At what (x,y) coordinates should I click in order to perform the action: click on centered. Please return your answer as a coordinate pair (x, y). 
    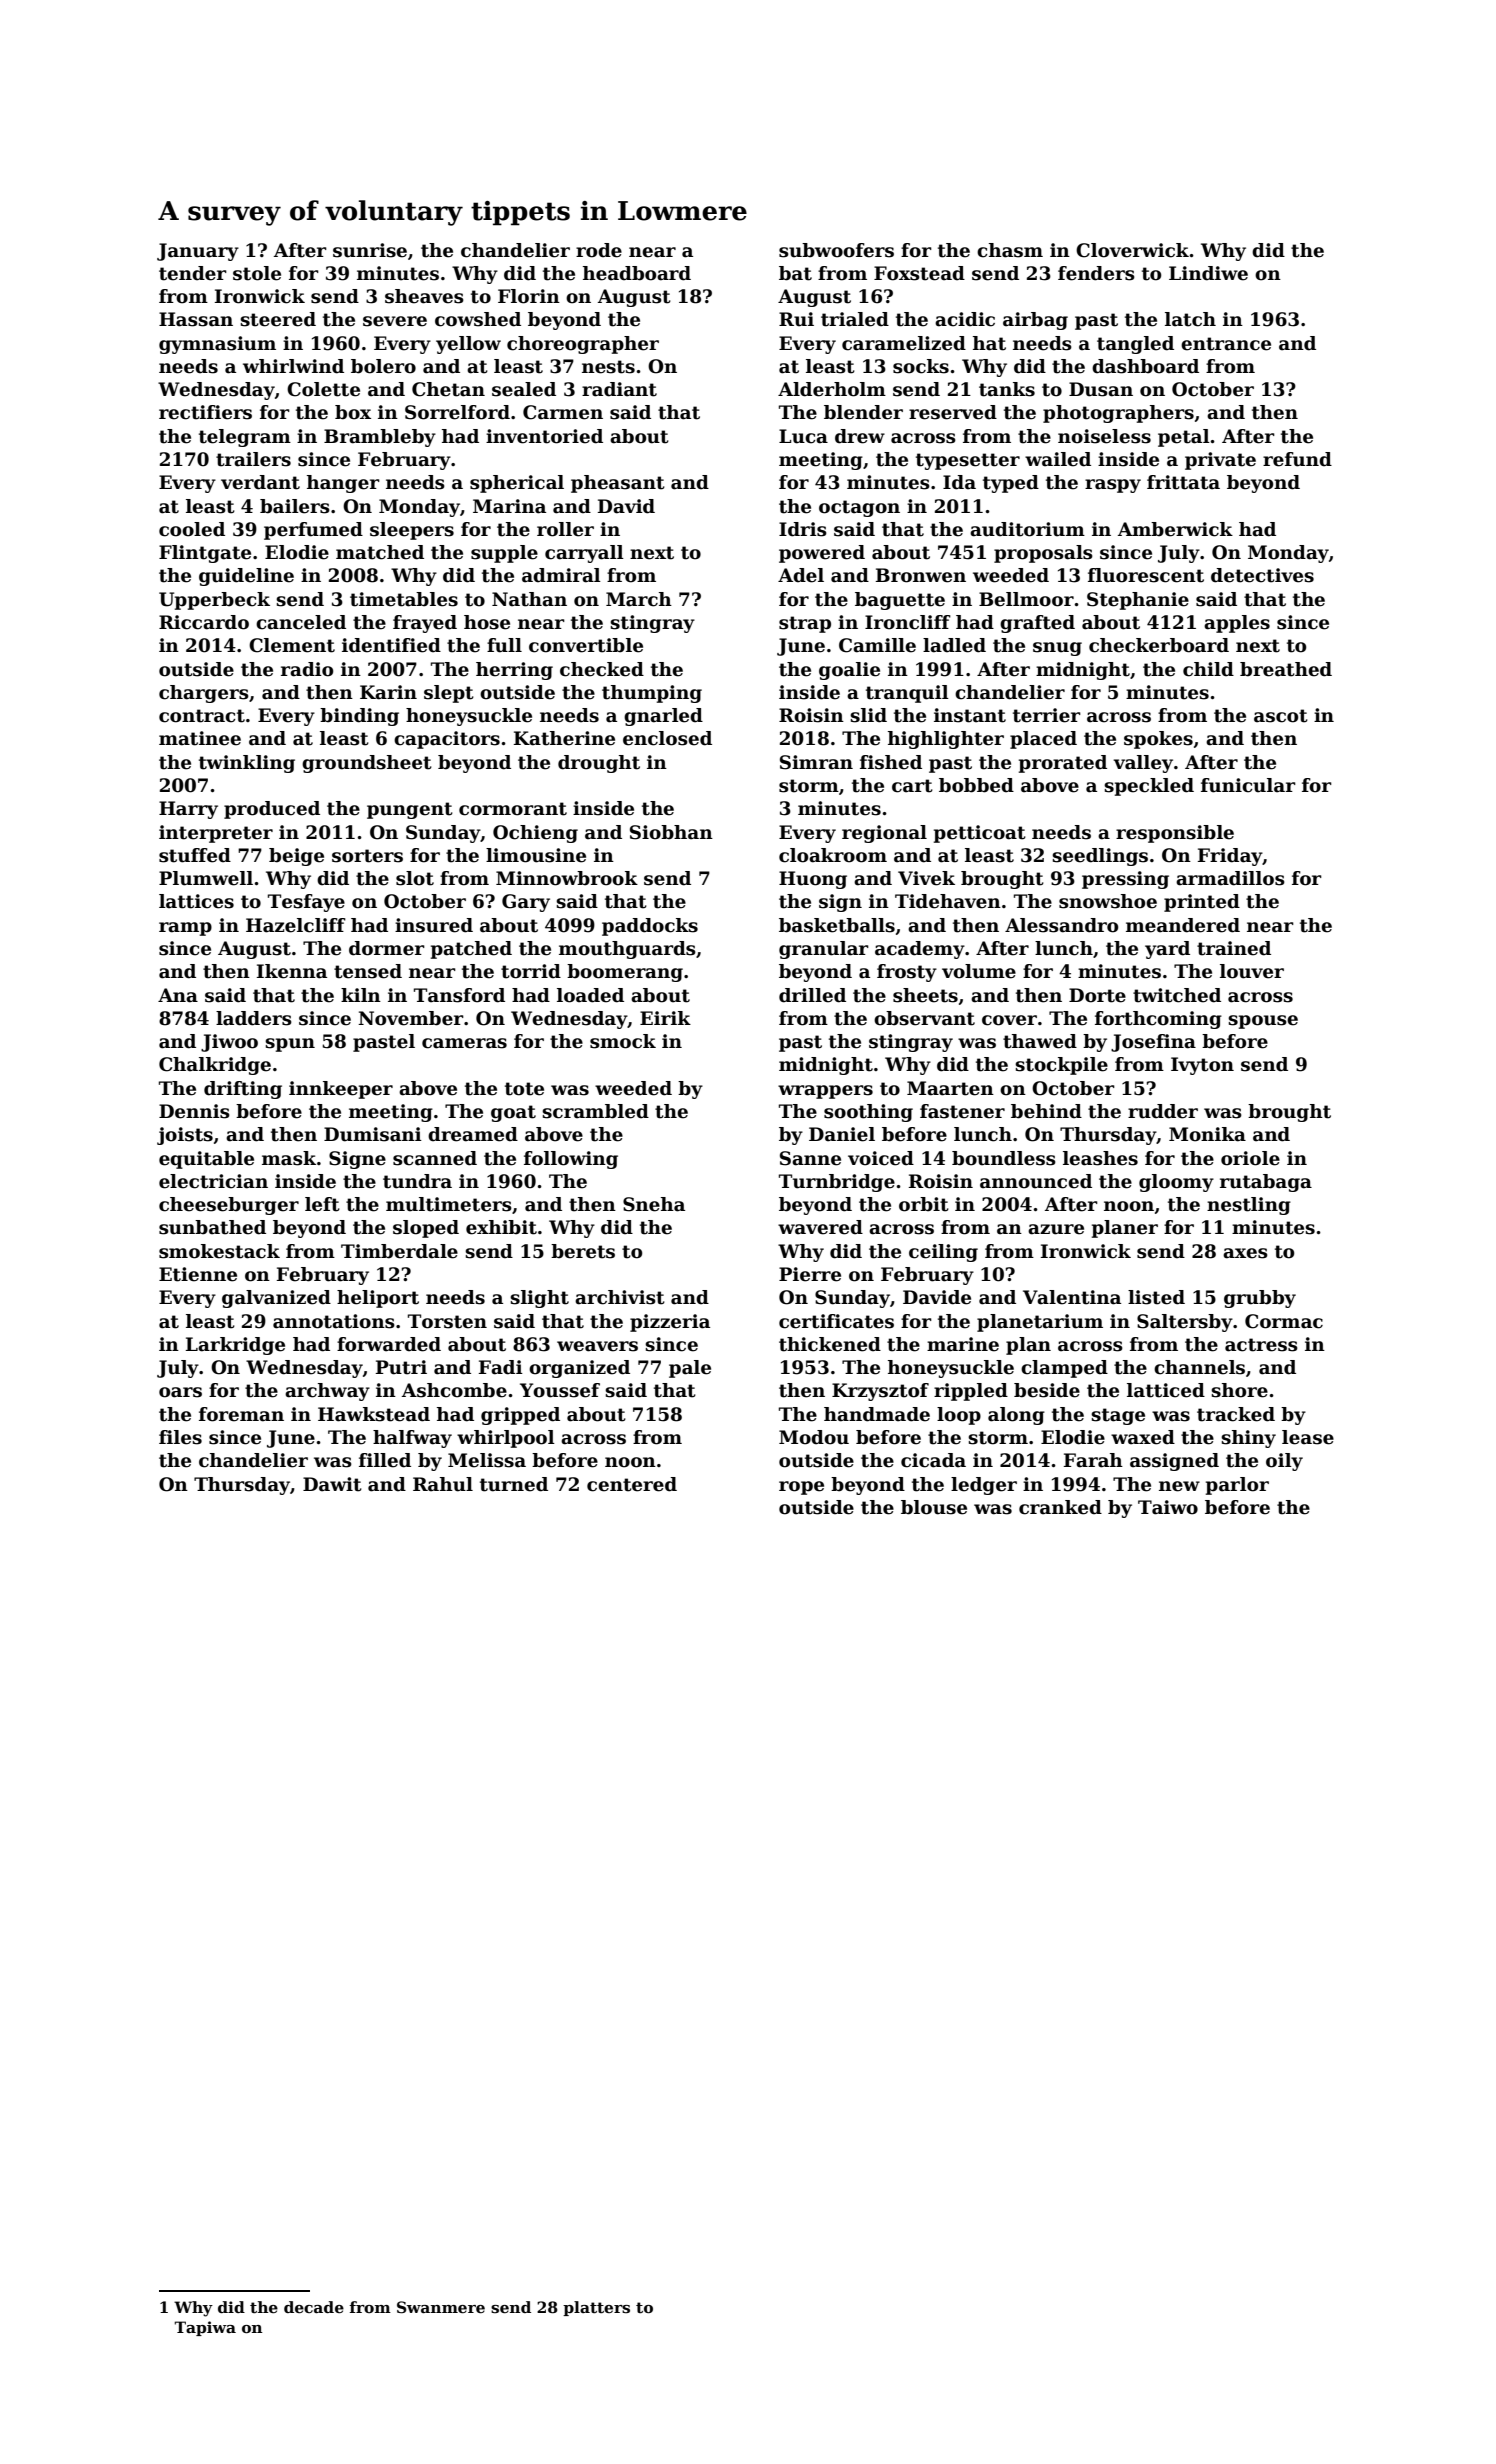
    Looking at the image, I should click on (632, 1484).
